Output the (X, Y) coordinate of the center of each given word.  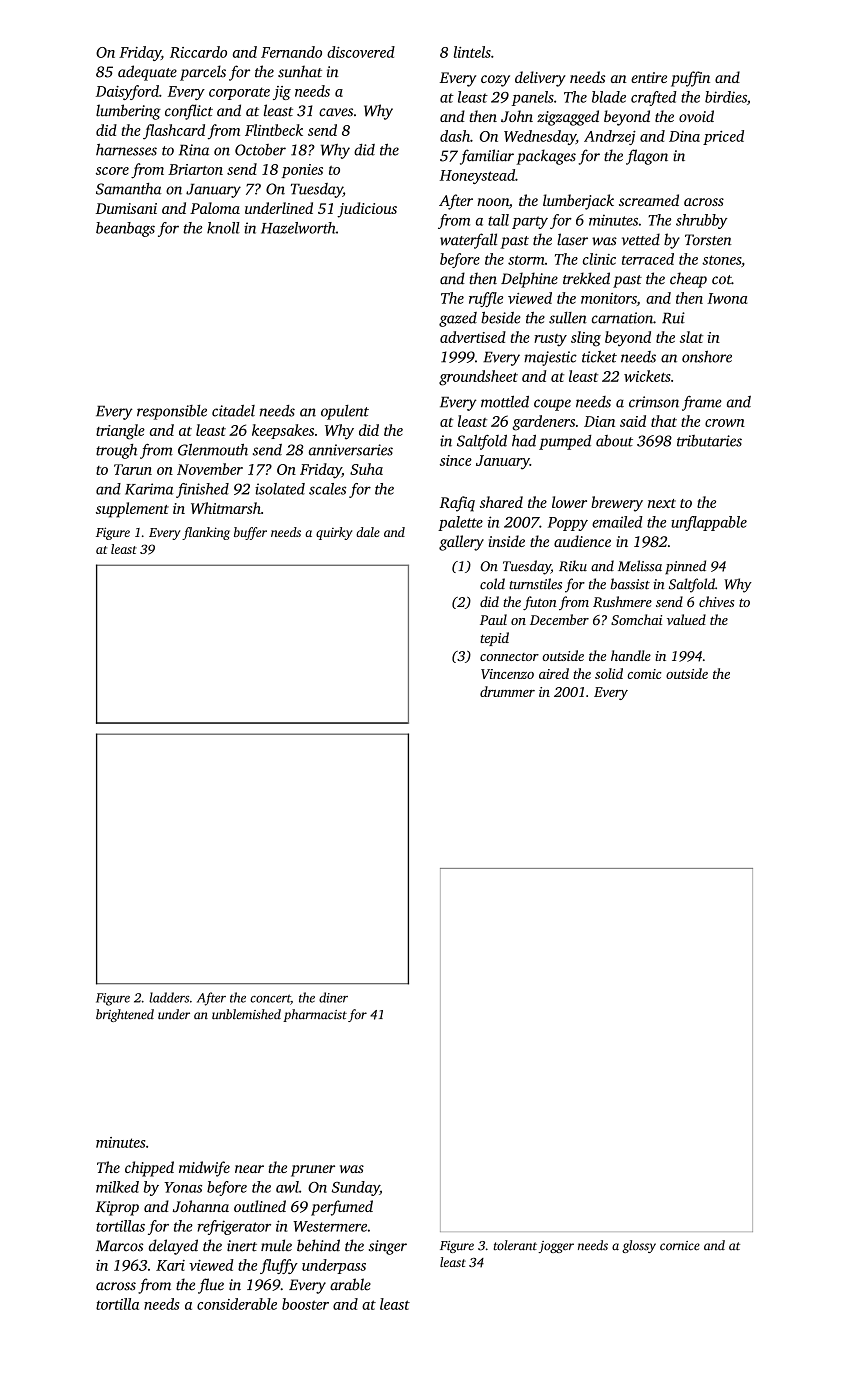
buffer (250, 533)
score (112, 171)
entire (649, 77)
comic (644, 674)
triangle (120, 432)
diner (333, 997)
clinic (599, 259)
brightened (125, 1015)
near (249, 1169)
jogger (556, 1247)
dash (455, 136)
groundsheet (478, 378)
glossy (639, 1246)
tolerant (515, 1245)
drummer (507, 691)
